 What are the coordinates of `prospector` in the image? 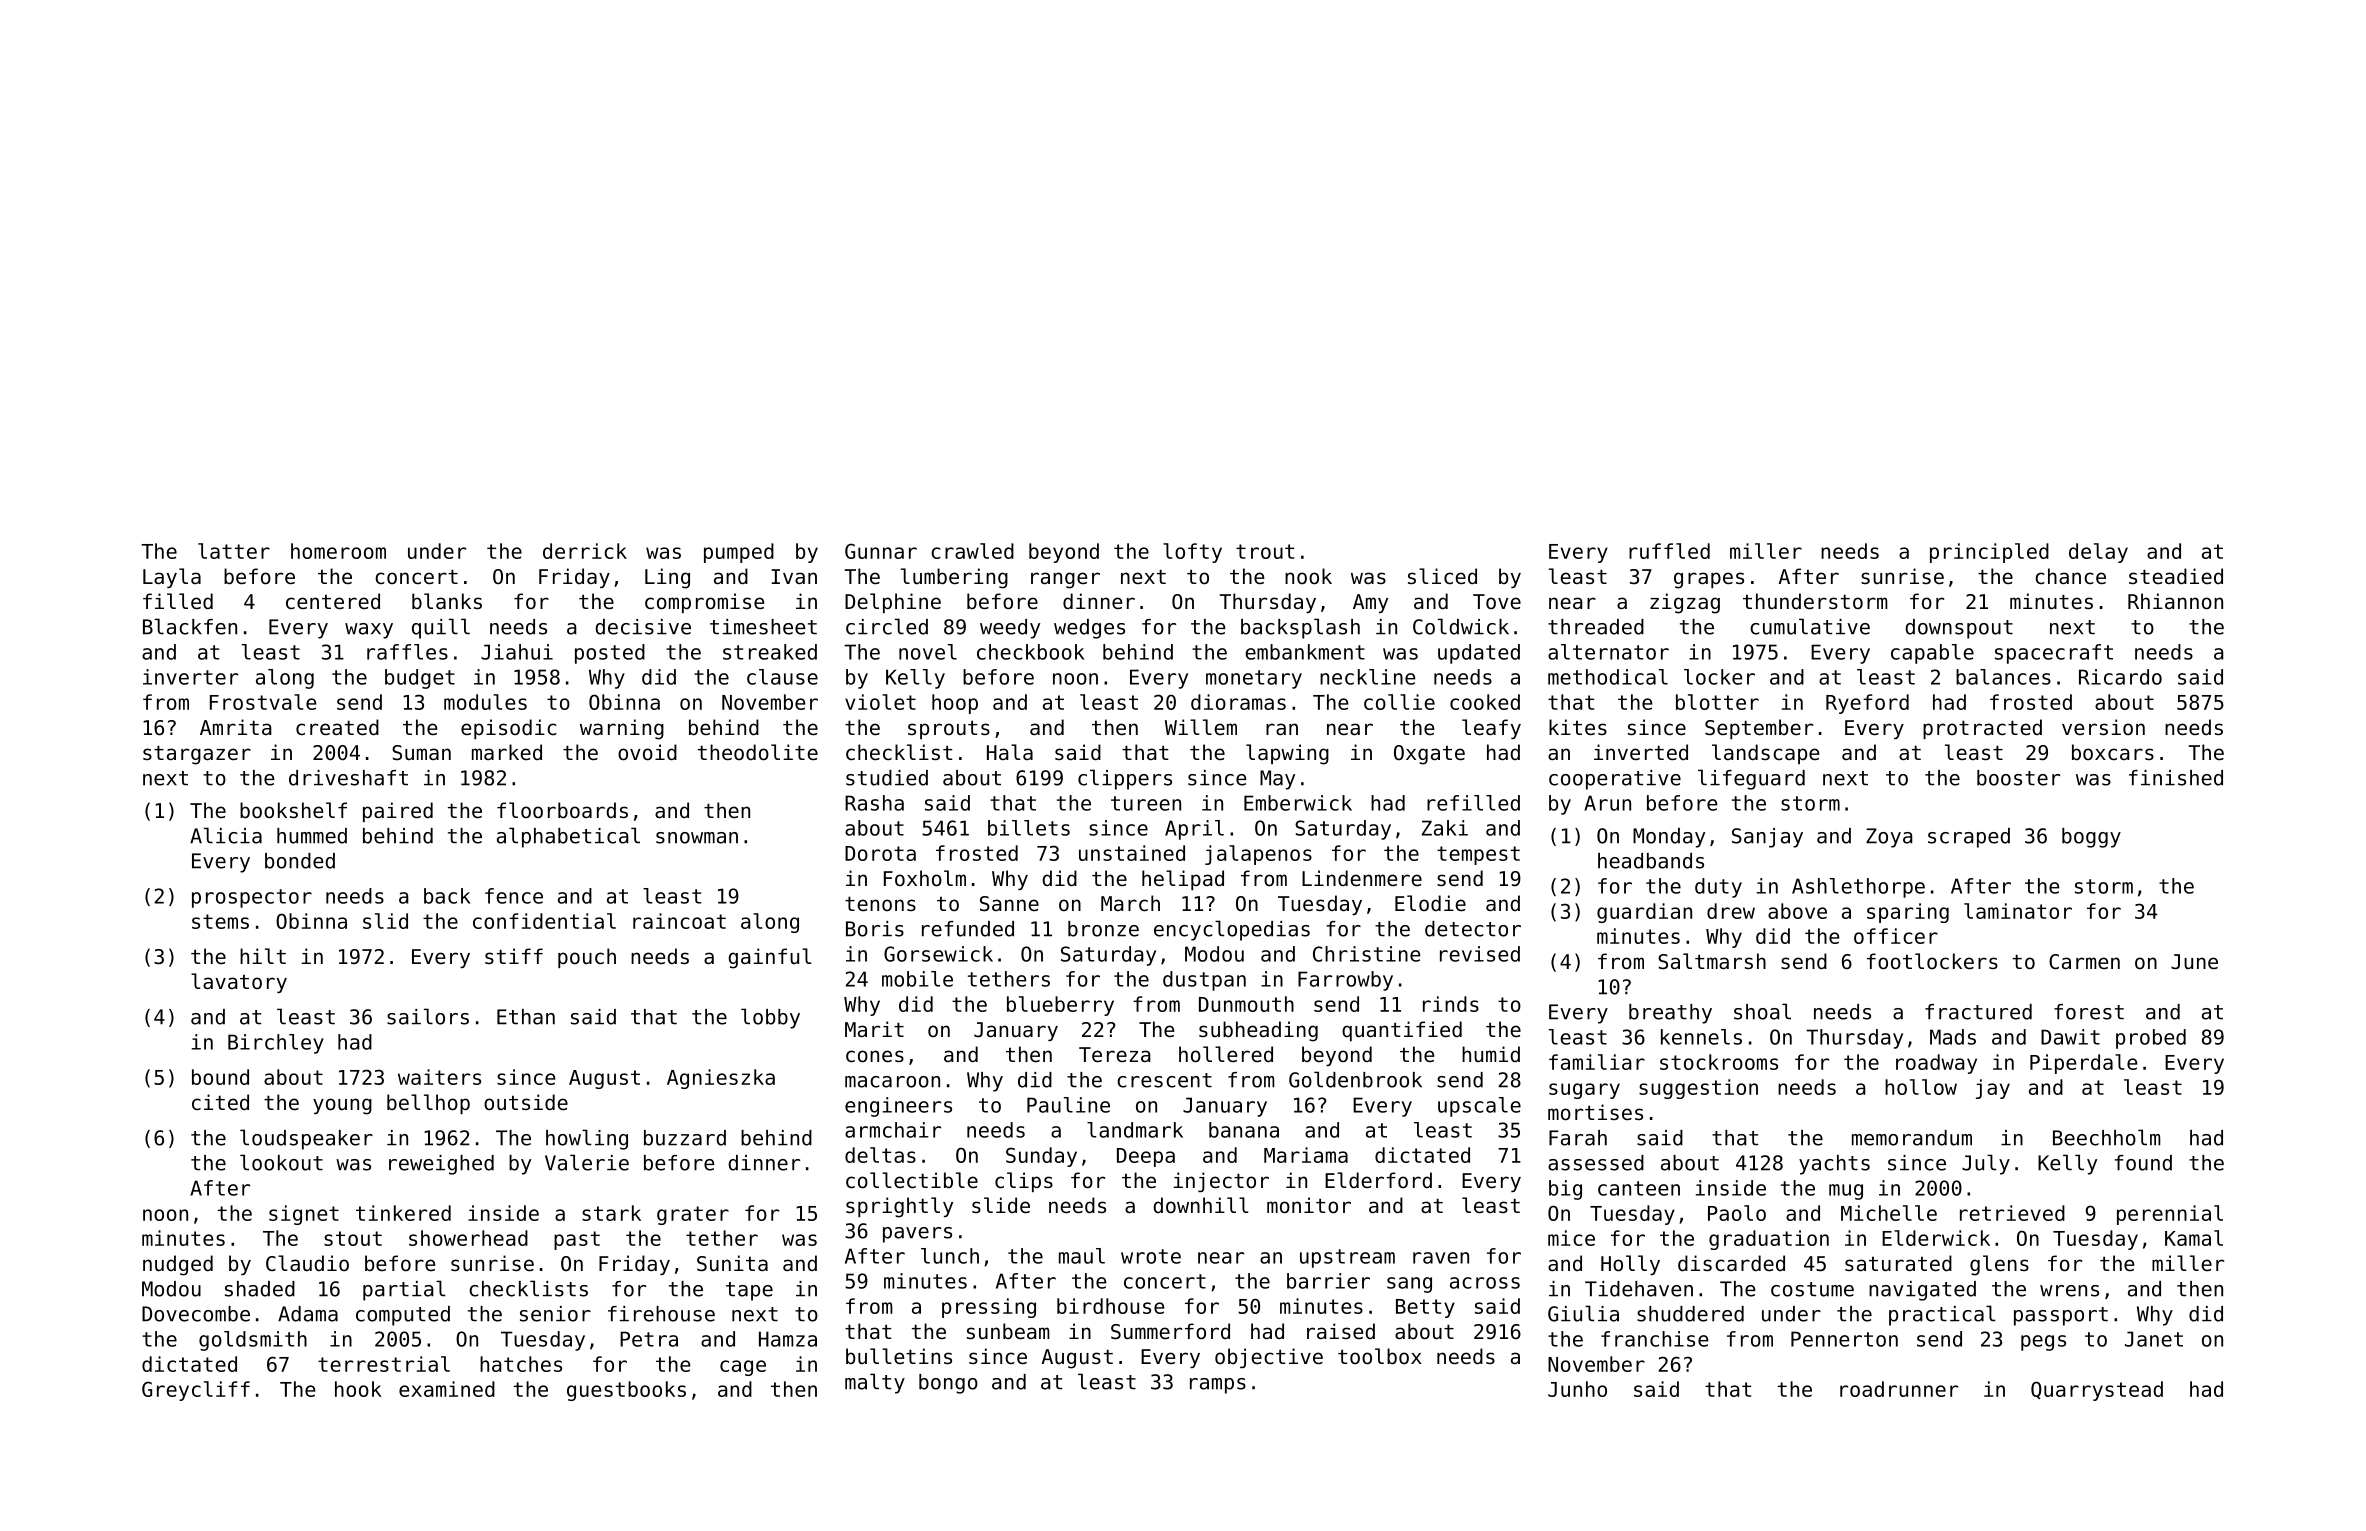 It's located at (252, 898).
